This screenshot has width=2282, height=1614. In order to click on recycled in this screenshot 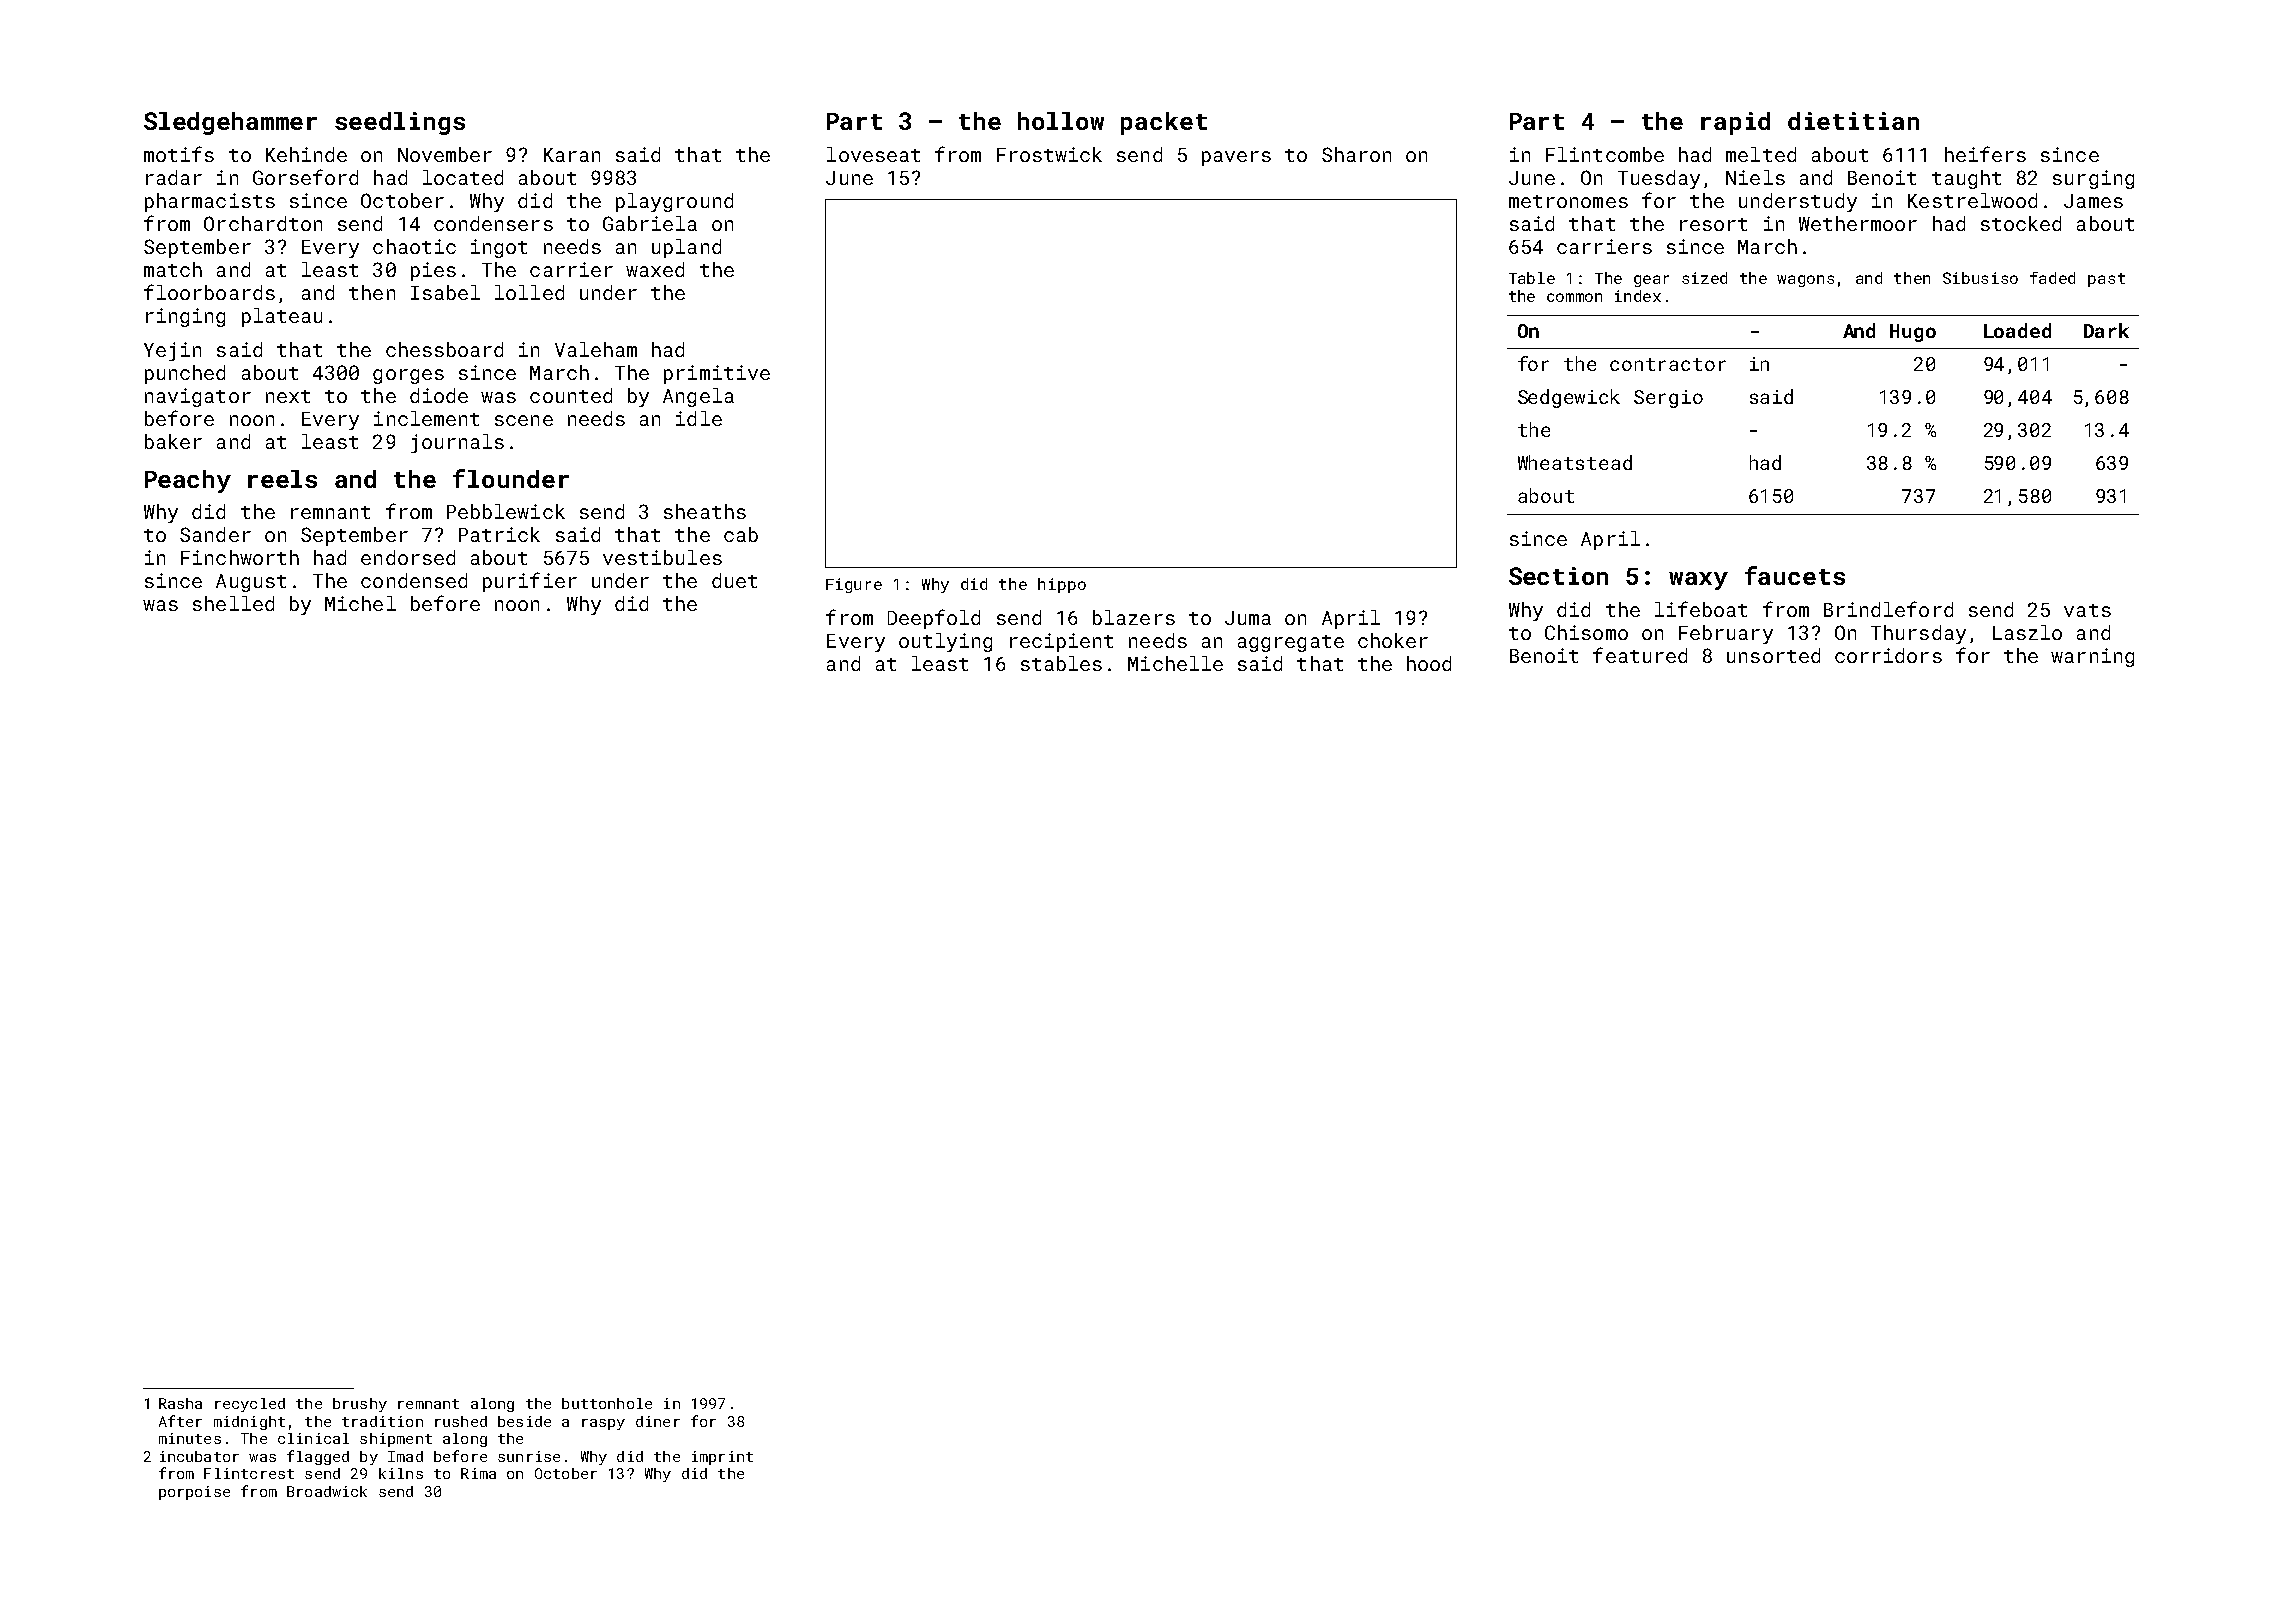, I will do `click(250, 1405)`.
